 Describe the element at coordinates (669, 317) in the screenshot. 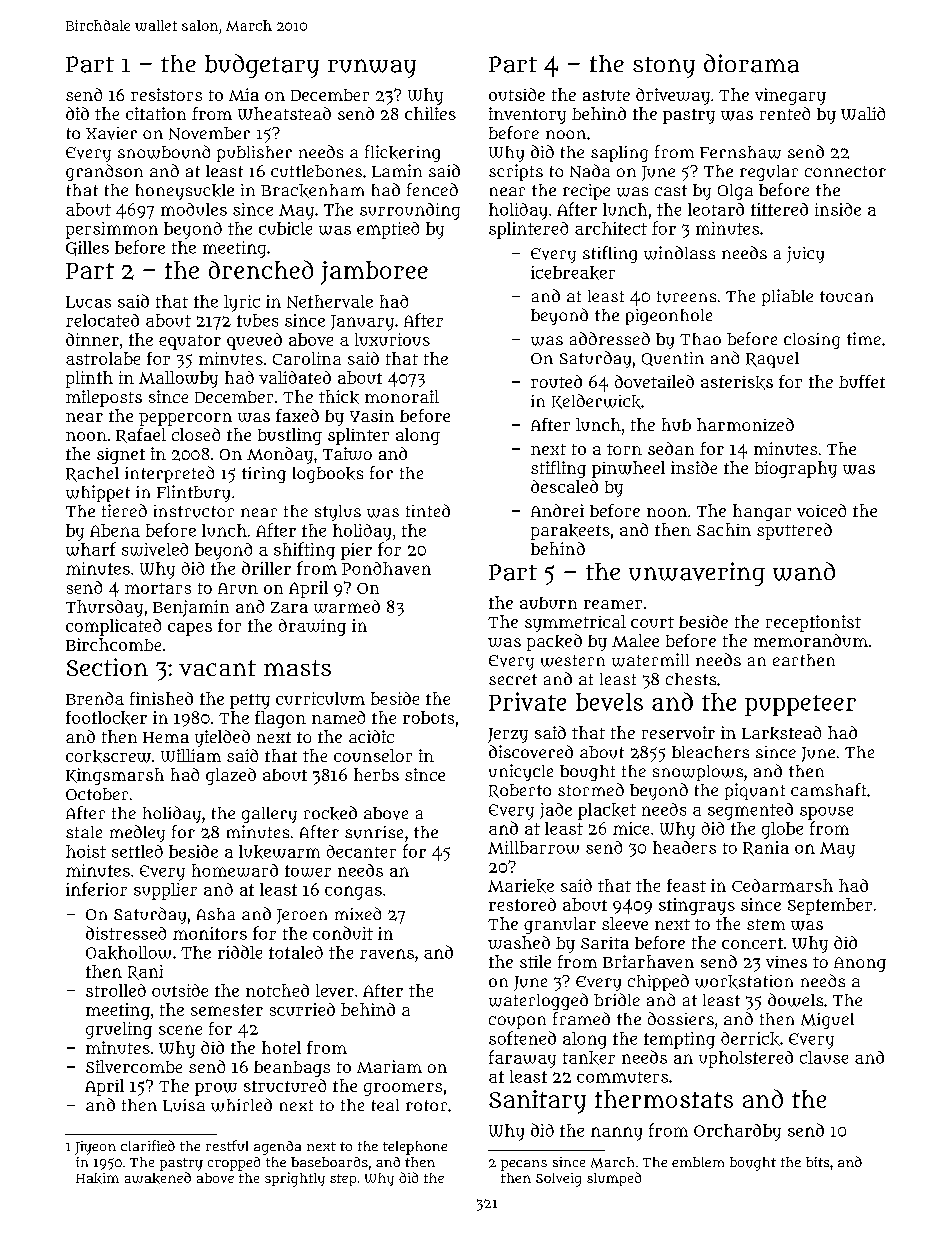

I see `pigeonhole` at that location.
